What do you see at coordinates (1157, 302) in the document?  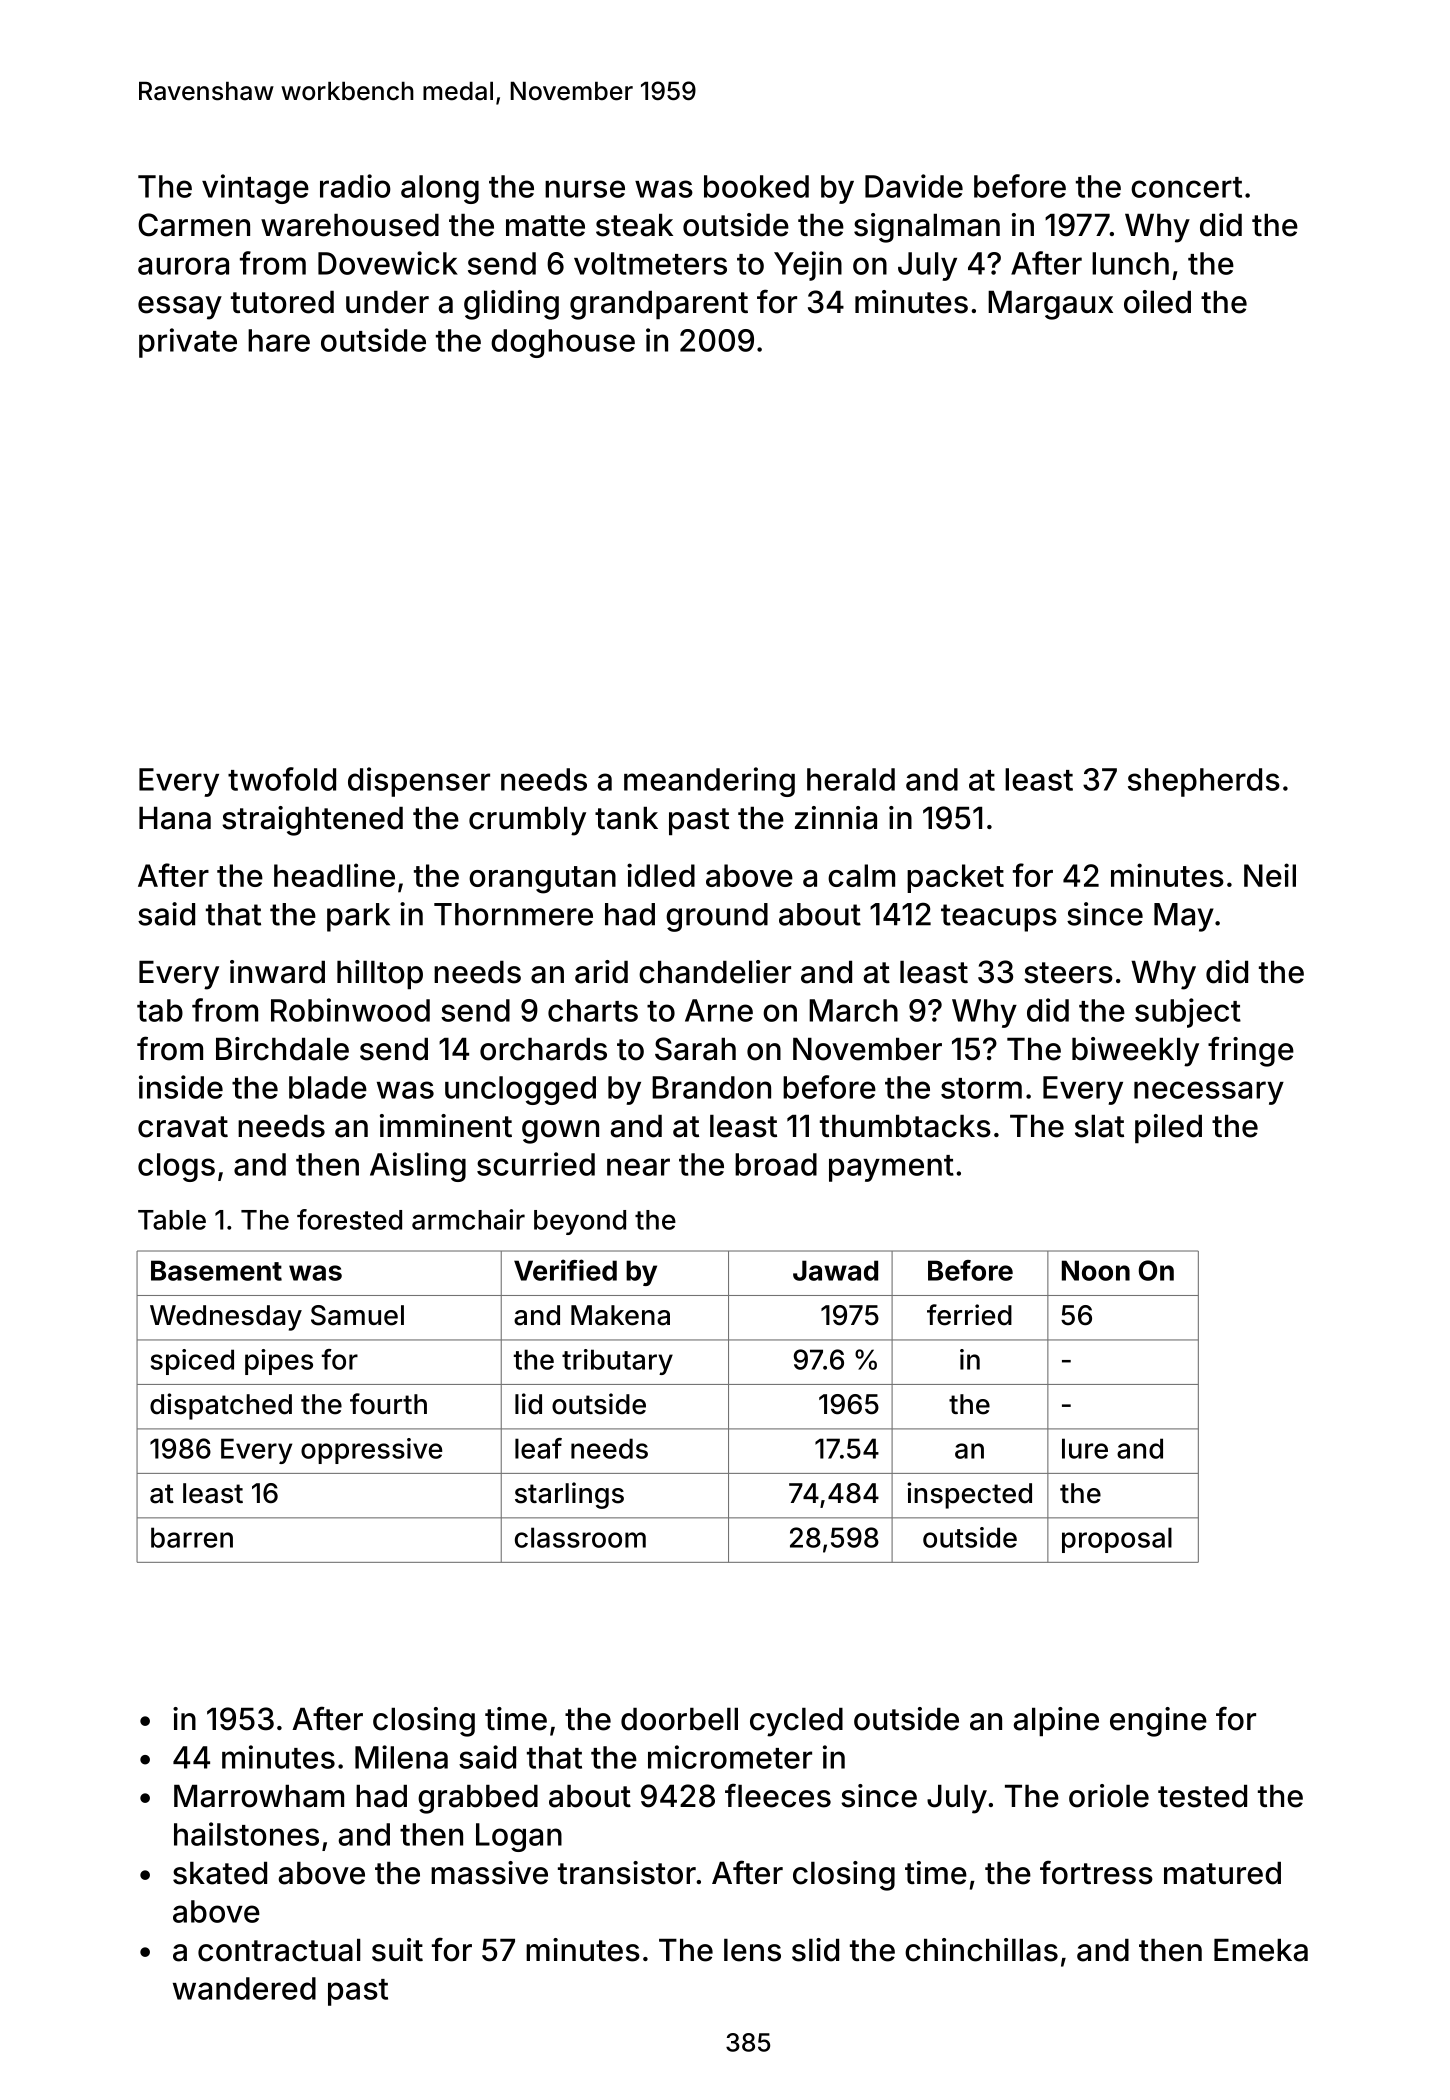 I see `oiled` at bounding box center [1157, 302].
